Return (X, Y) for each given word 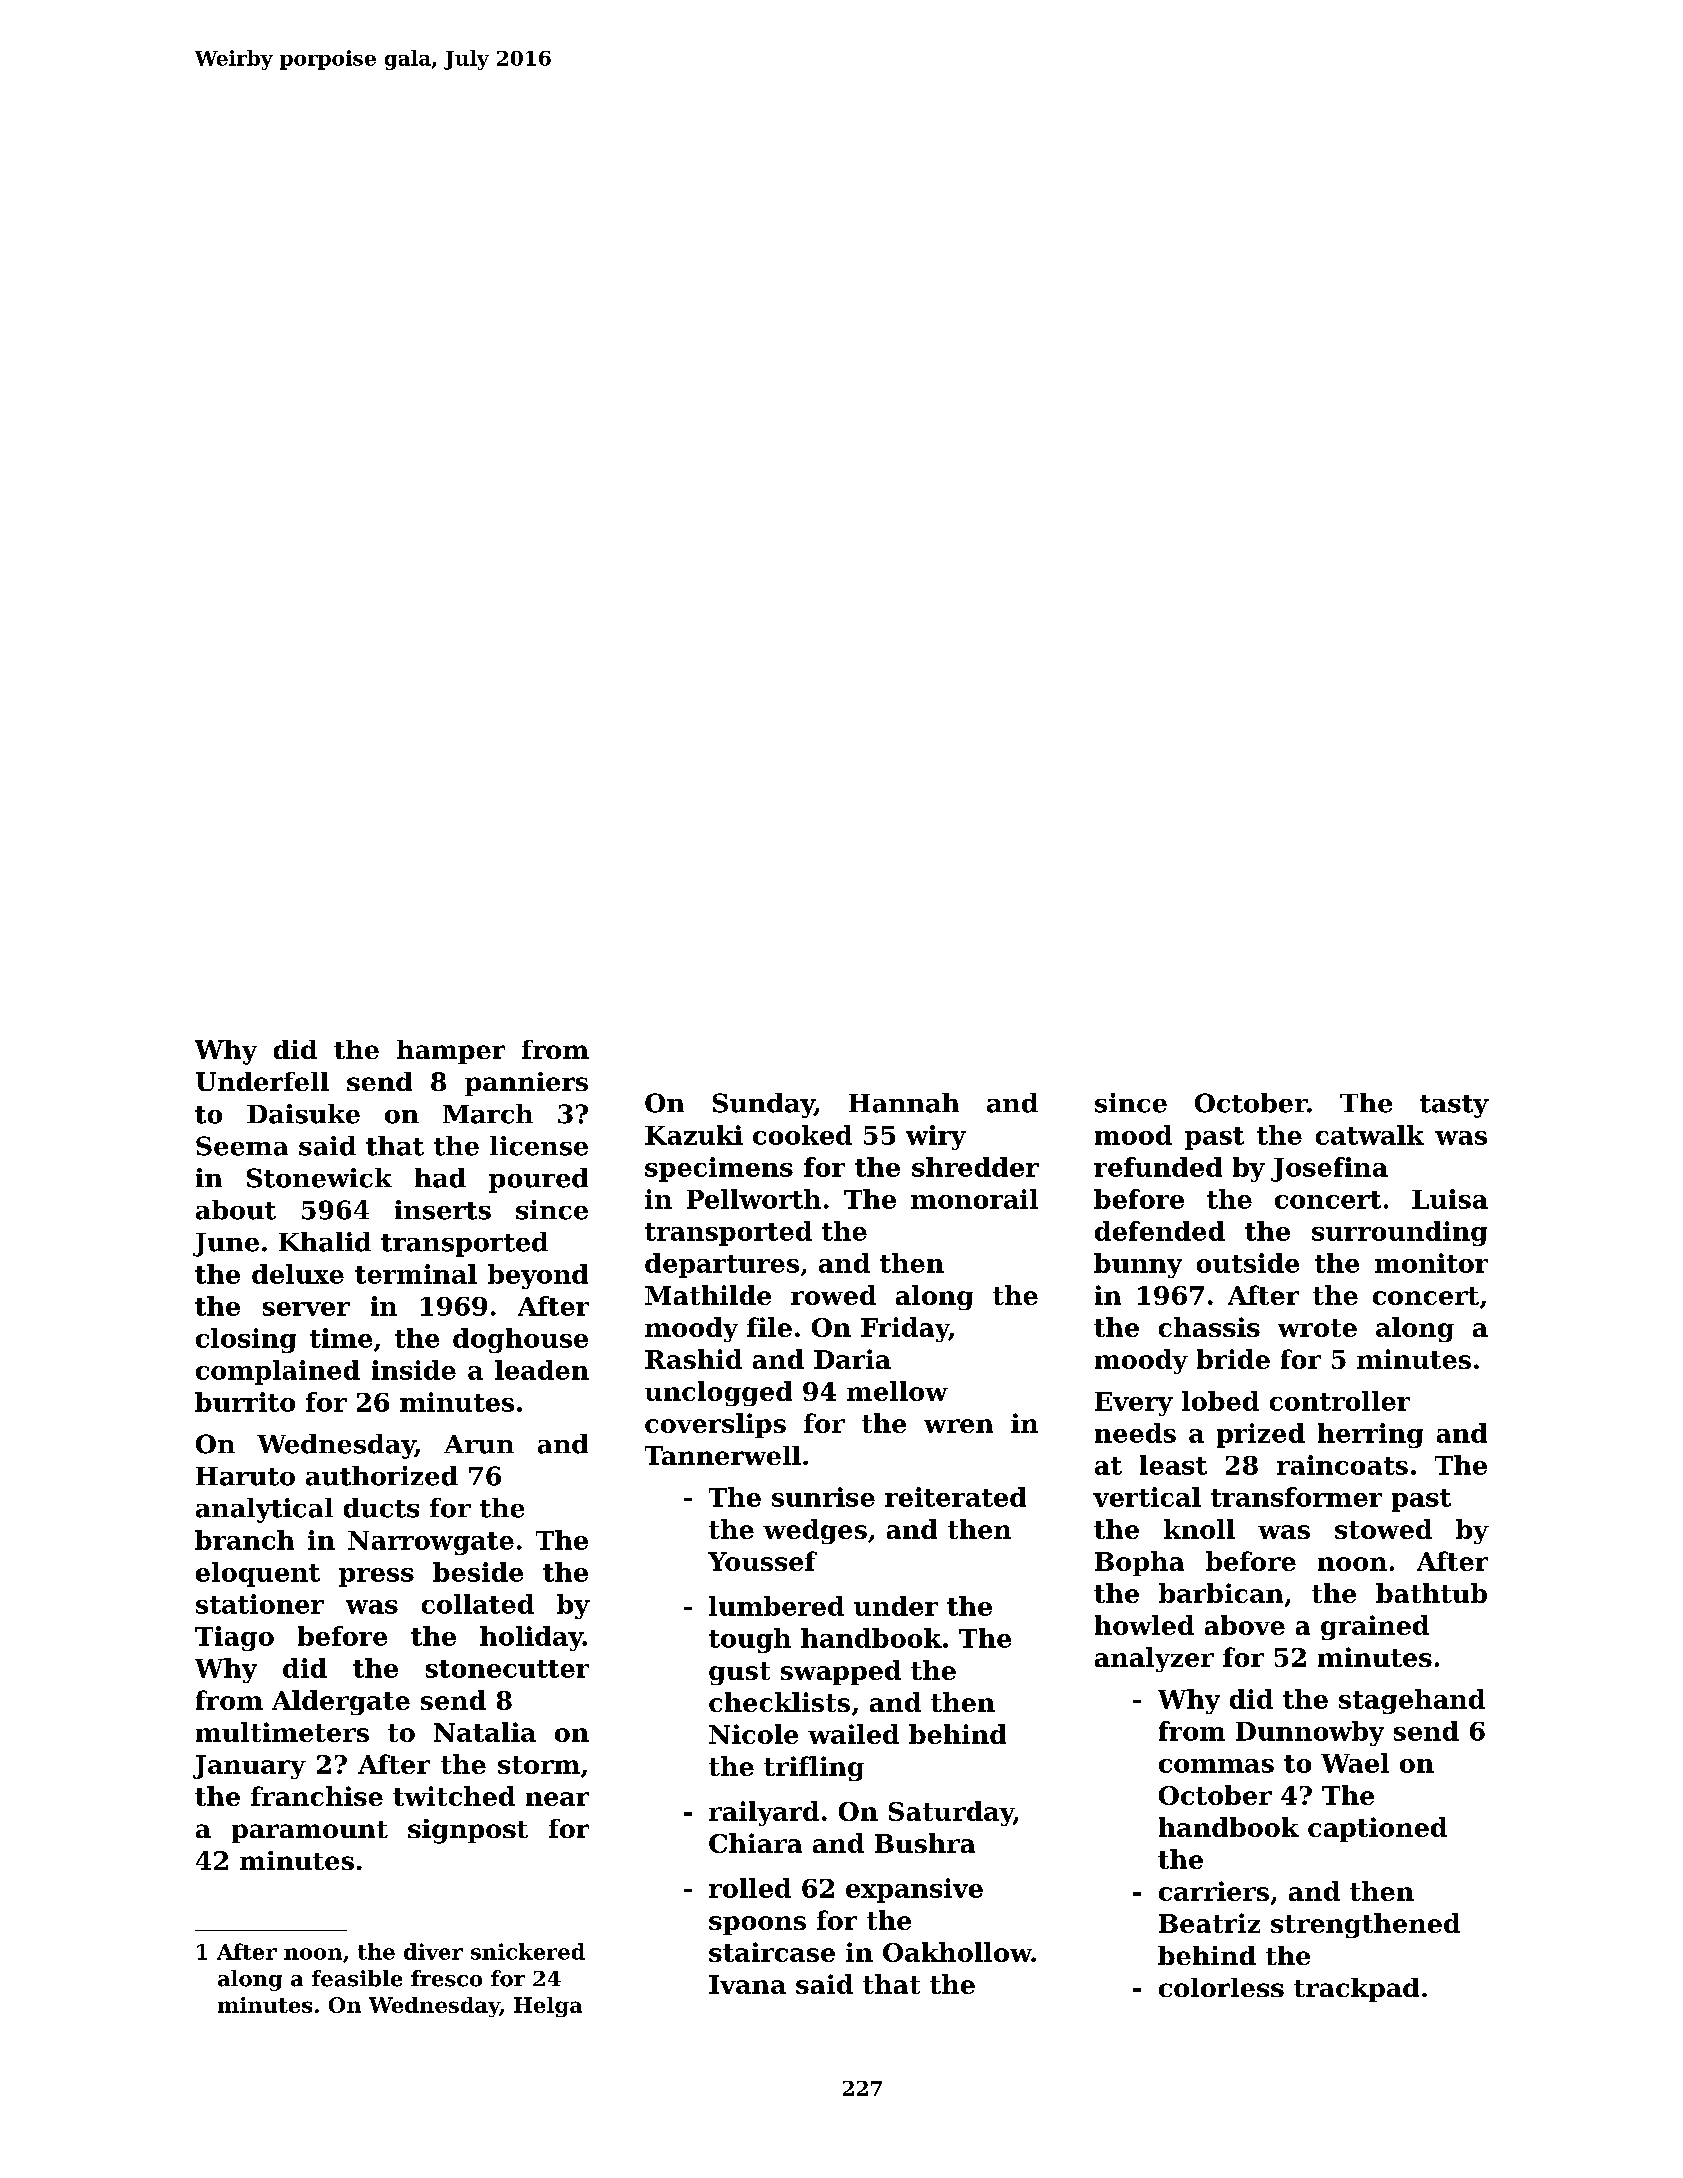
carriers (1214, 1891)
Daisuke (303, 1114)
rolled (750, 1888)
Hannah (904, 1103)
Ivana (747, 1984)
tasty (1454, 1106)
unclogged (718, 1393)
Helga (548, 2007)
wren (958, 1426)
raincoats (1342, 1465)
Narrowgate (431, 1543)
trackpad (1356, 1990)
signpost (468, 1831)
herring (1370, 1435)
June (226, 1245)
